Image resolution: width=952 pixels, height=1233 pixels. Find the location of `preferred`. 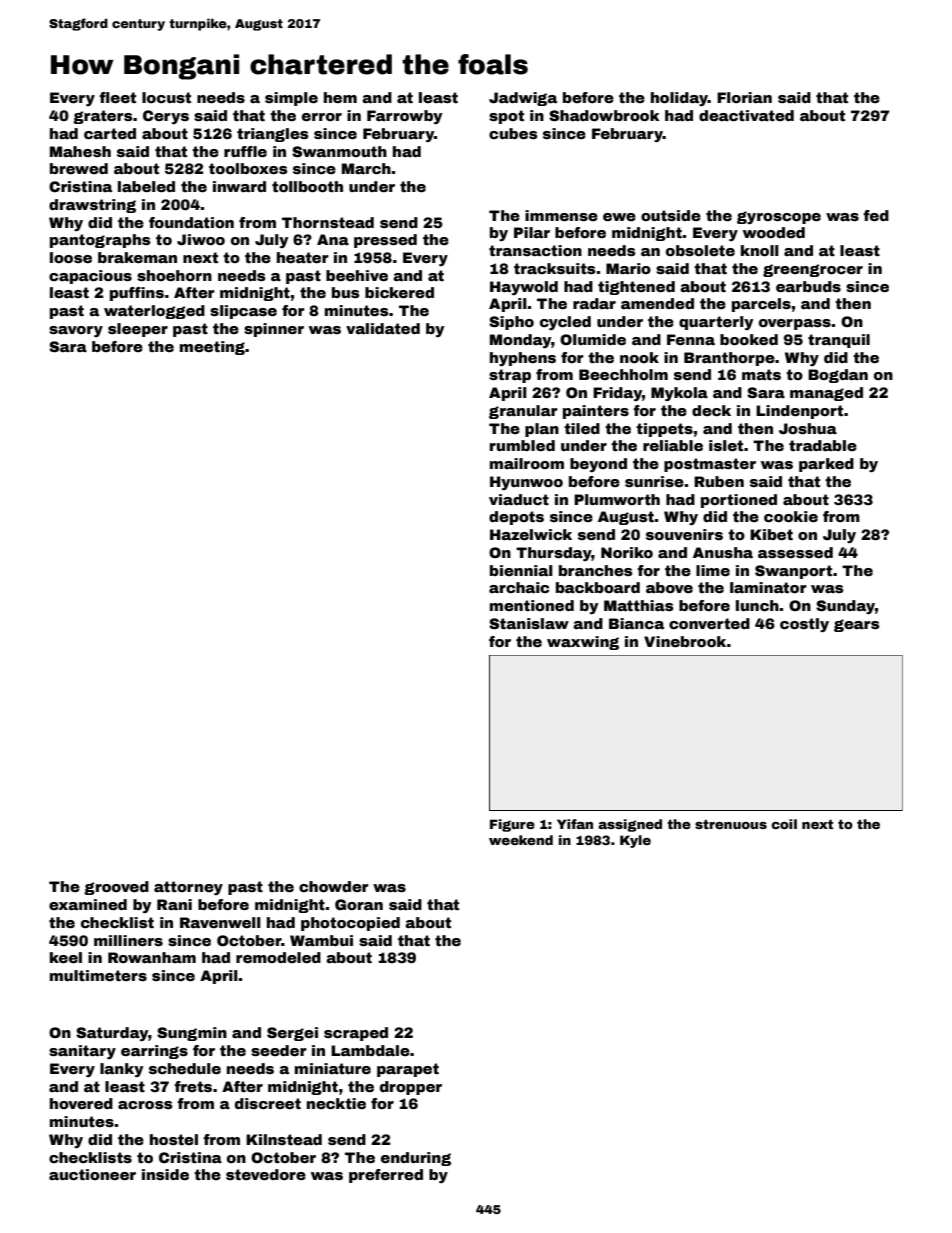

preferred is located at coordinates (386, 1176).
